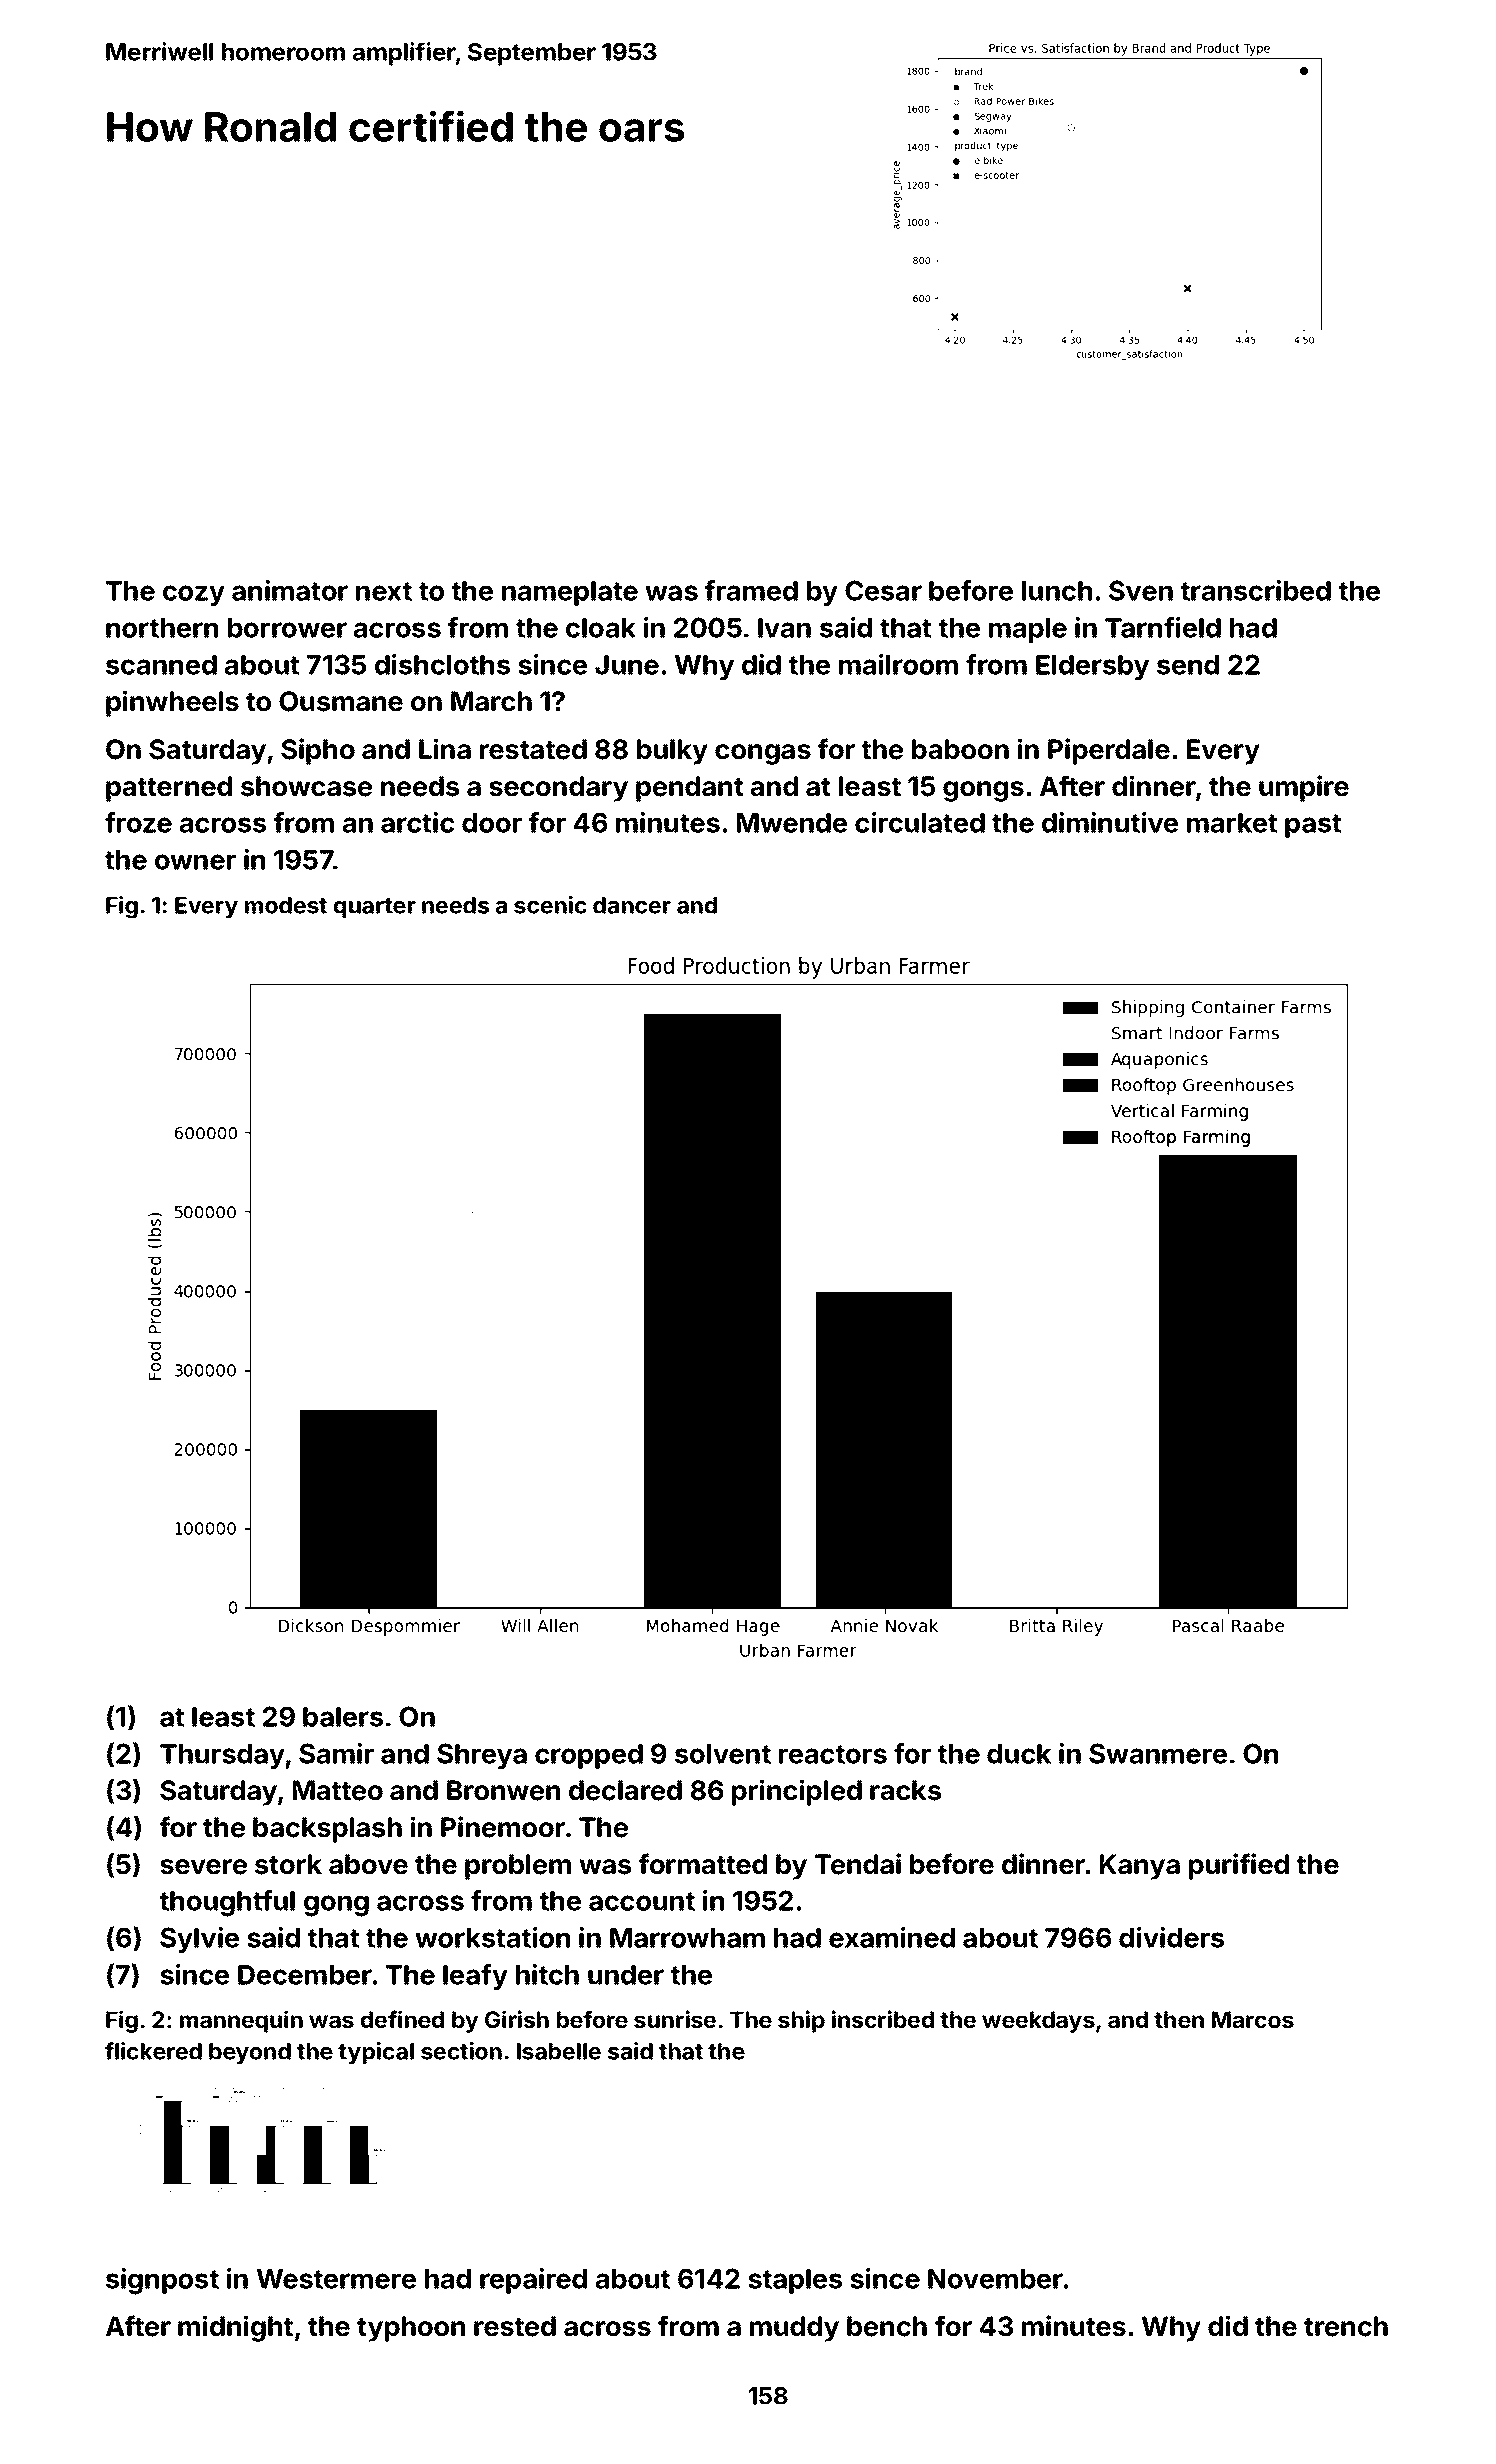  I want to click on trench, so click(1346, 2326).
